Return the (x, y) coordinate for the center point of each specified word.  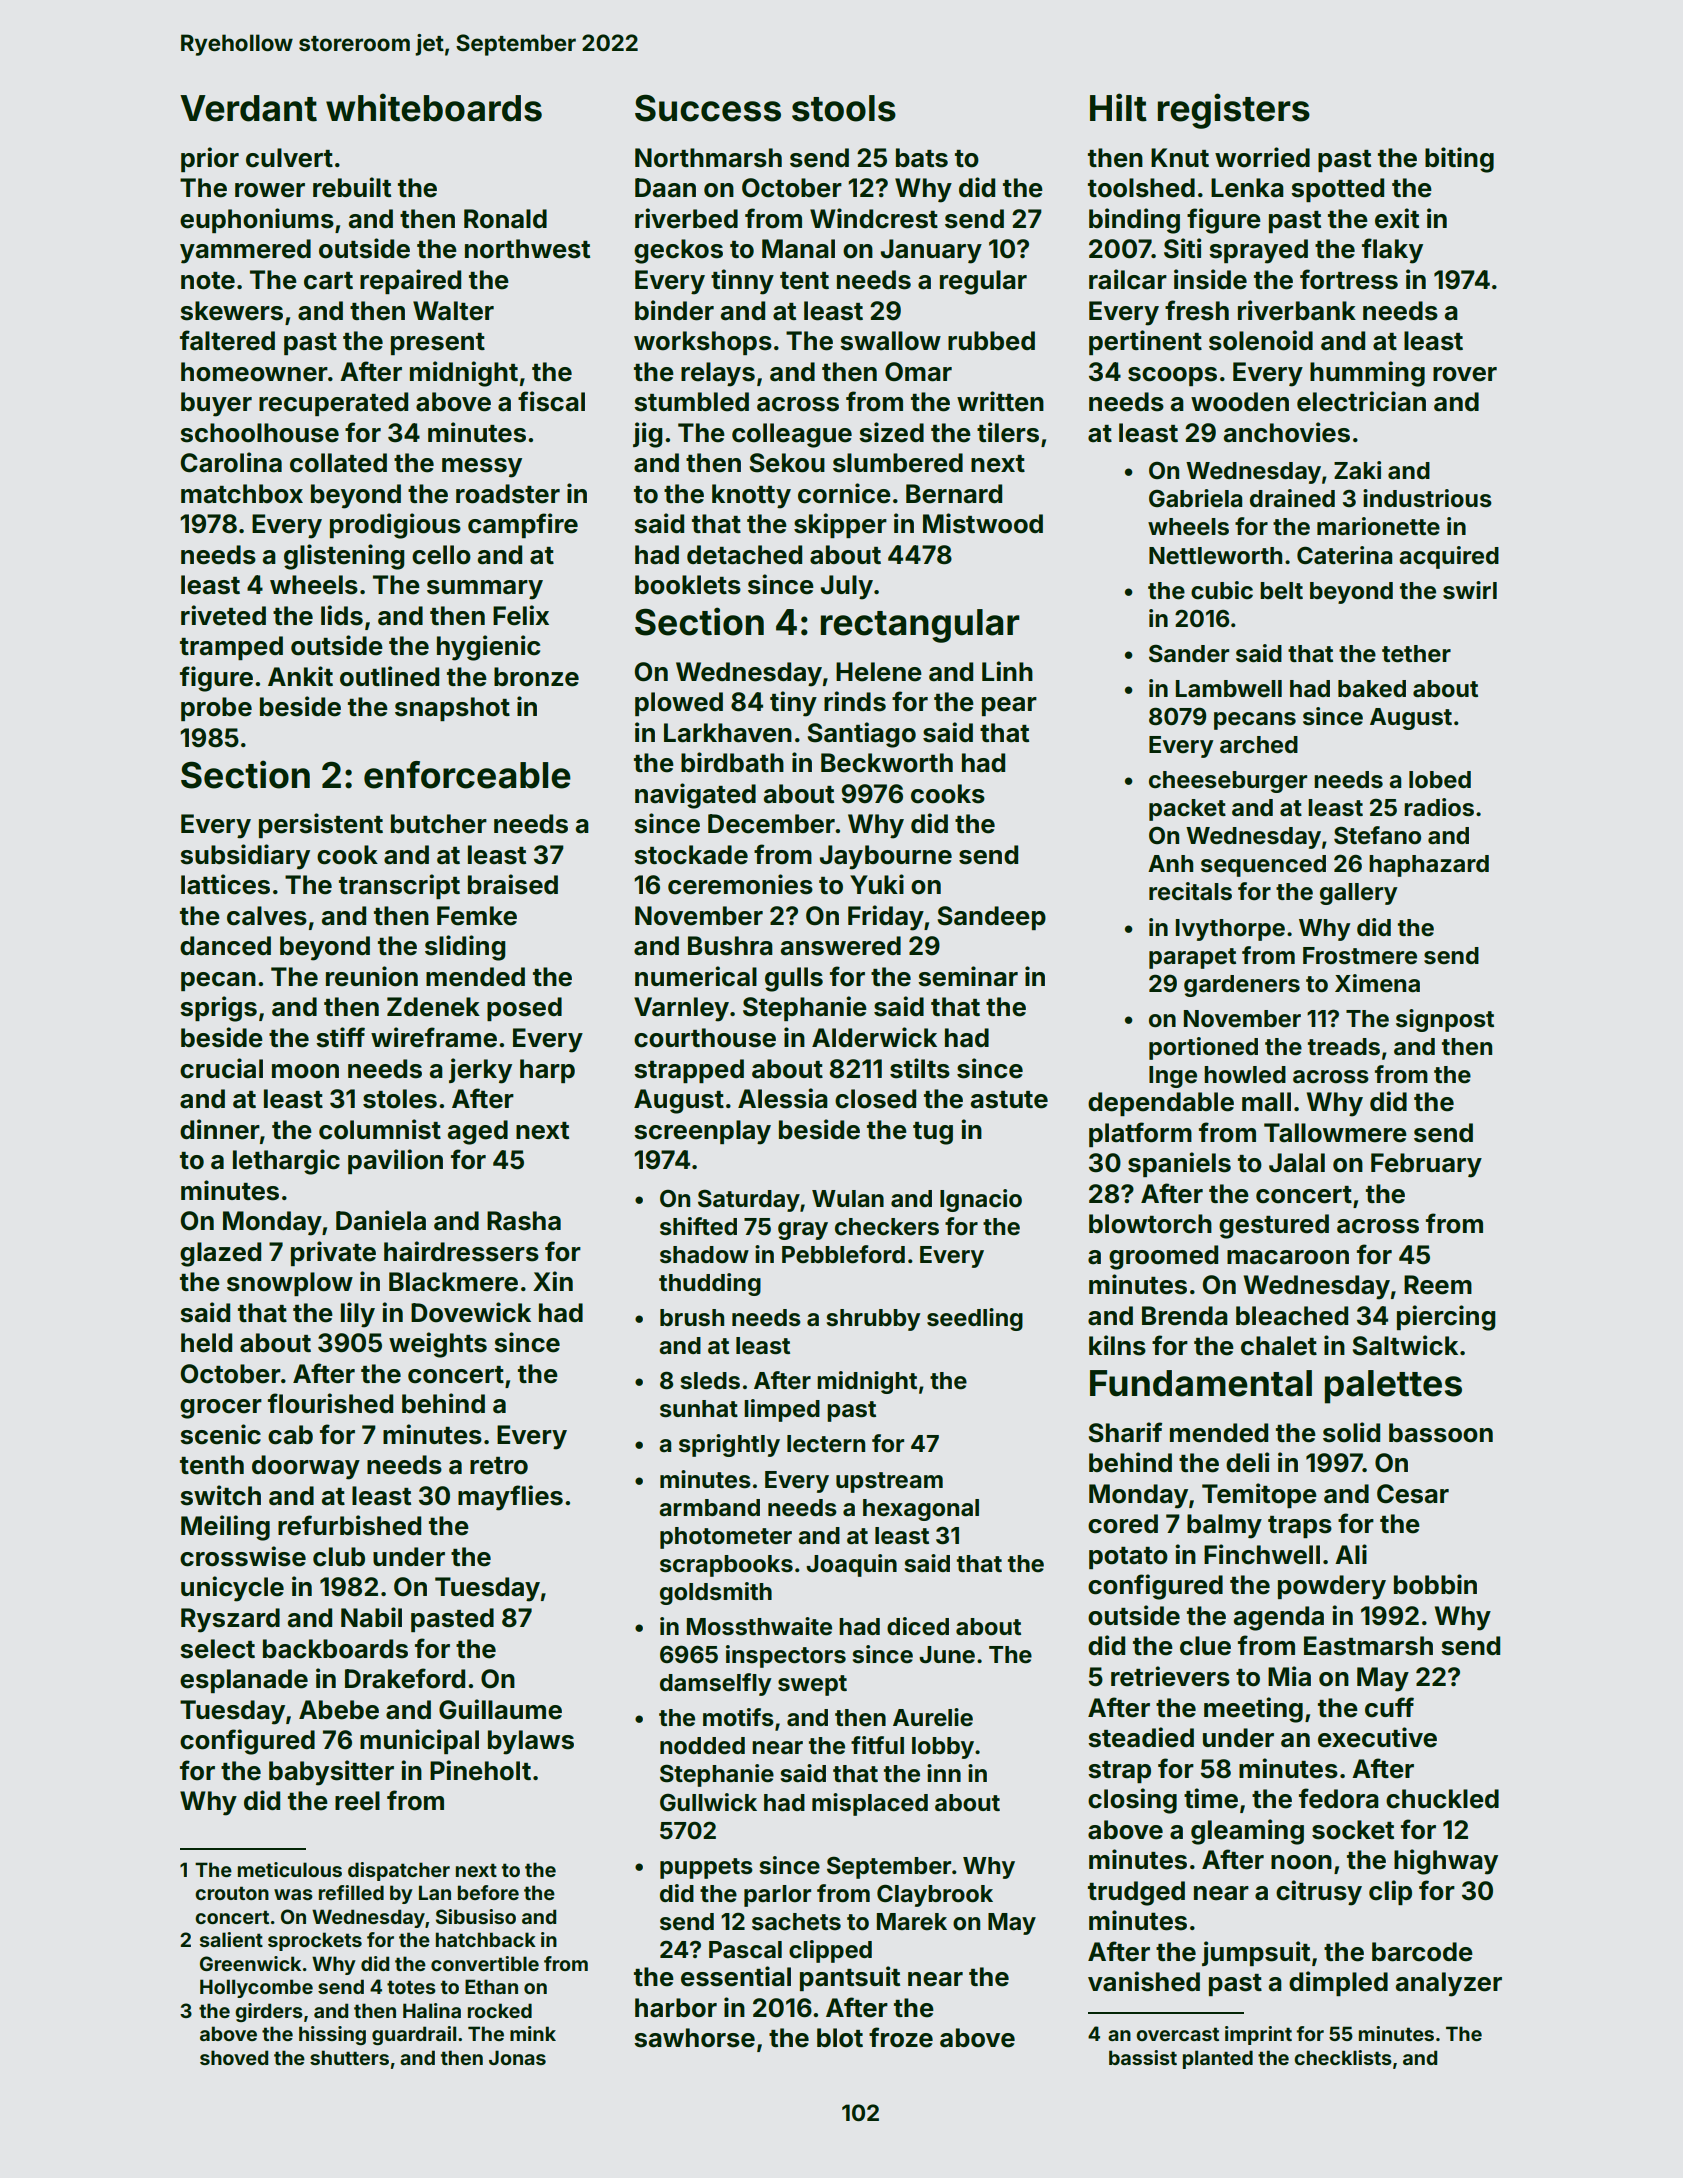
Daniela (381, 1220)
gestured (1274, 1226)
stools (844, 108)
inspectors (786, 1656)
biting (1459, 160)
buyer (216, 404)
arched (1259, 745)
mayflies (510, 1498)
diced (918, 1626)
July (846, 587)
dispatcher (399, 1871)
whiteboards (434, 107)
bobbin (1435, 1584)
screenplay (702, 1132)
